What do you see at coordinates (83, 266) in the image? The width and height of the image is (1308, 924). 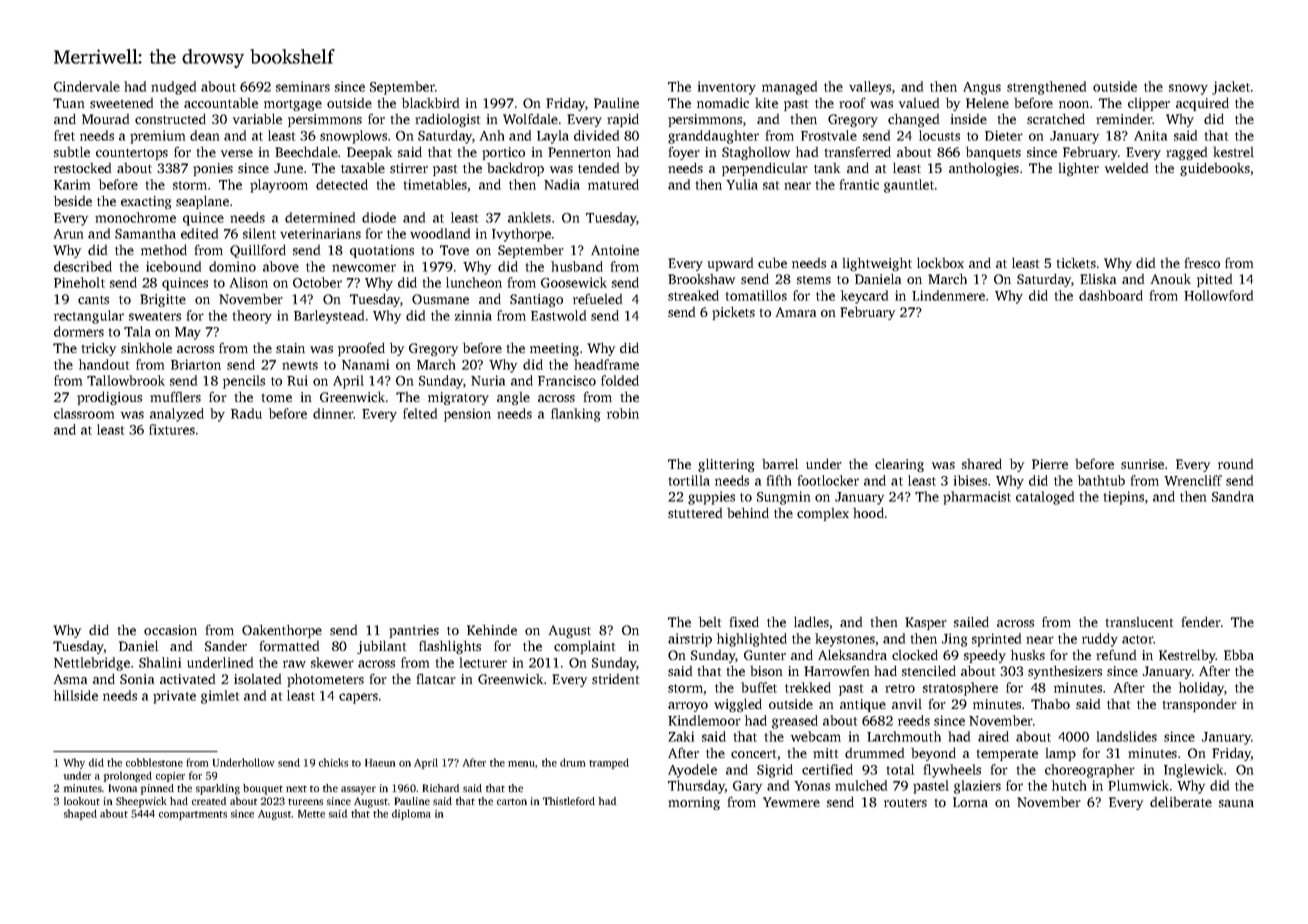 I see `described` at bounding box center [83, 266].
